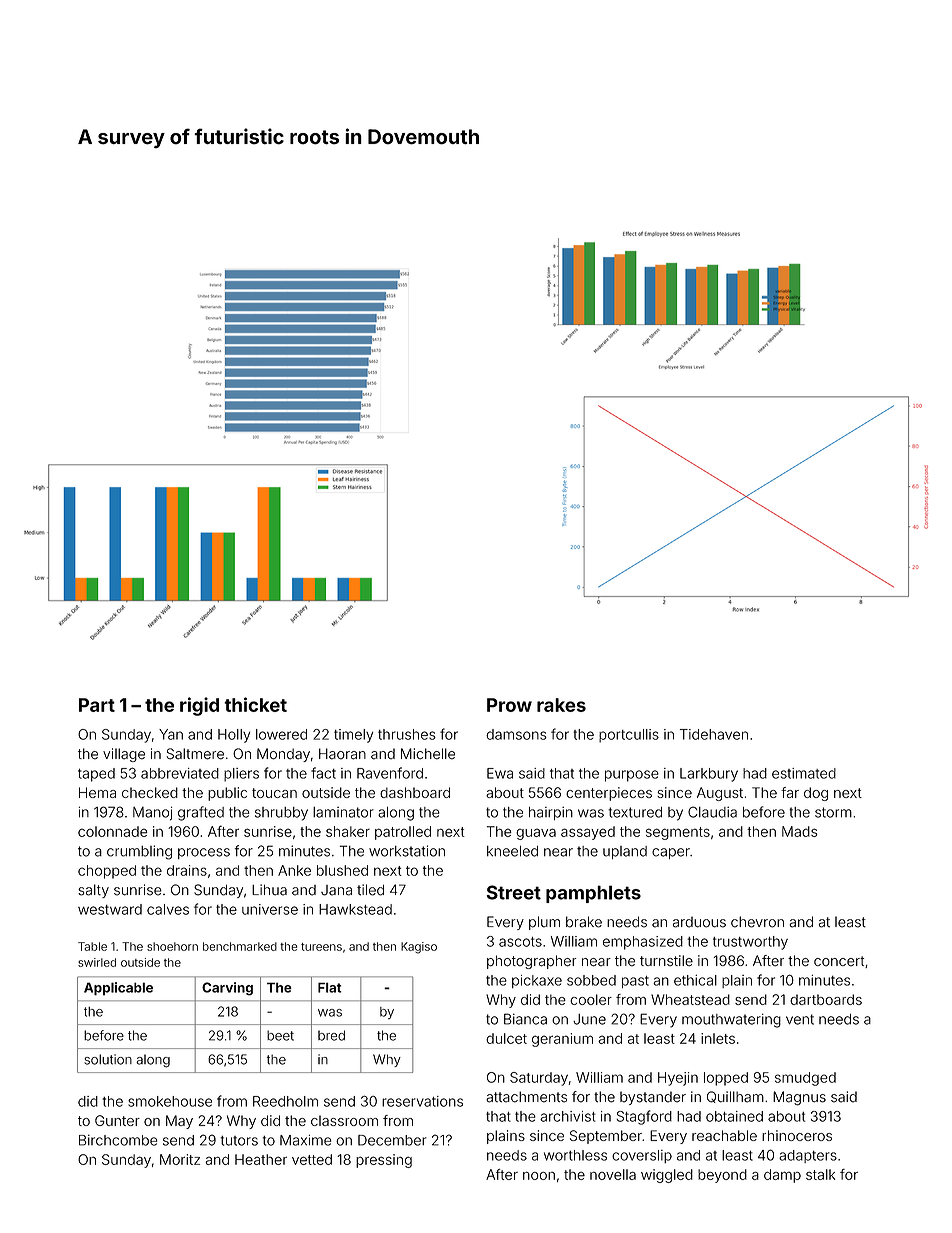  Describe the element at coordinates (591, 999) in the document. I see `cooler` at that location.
